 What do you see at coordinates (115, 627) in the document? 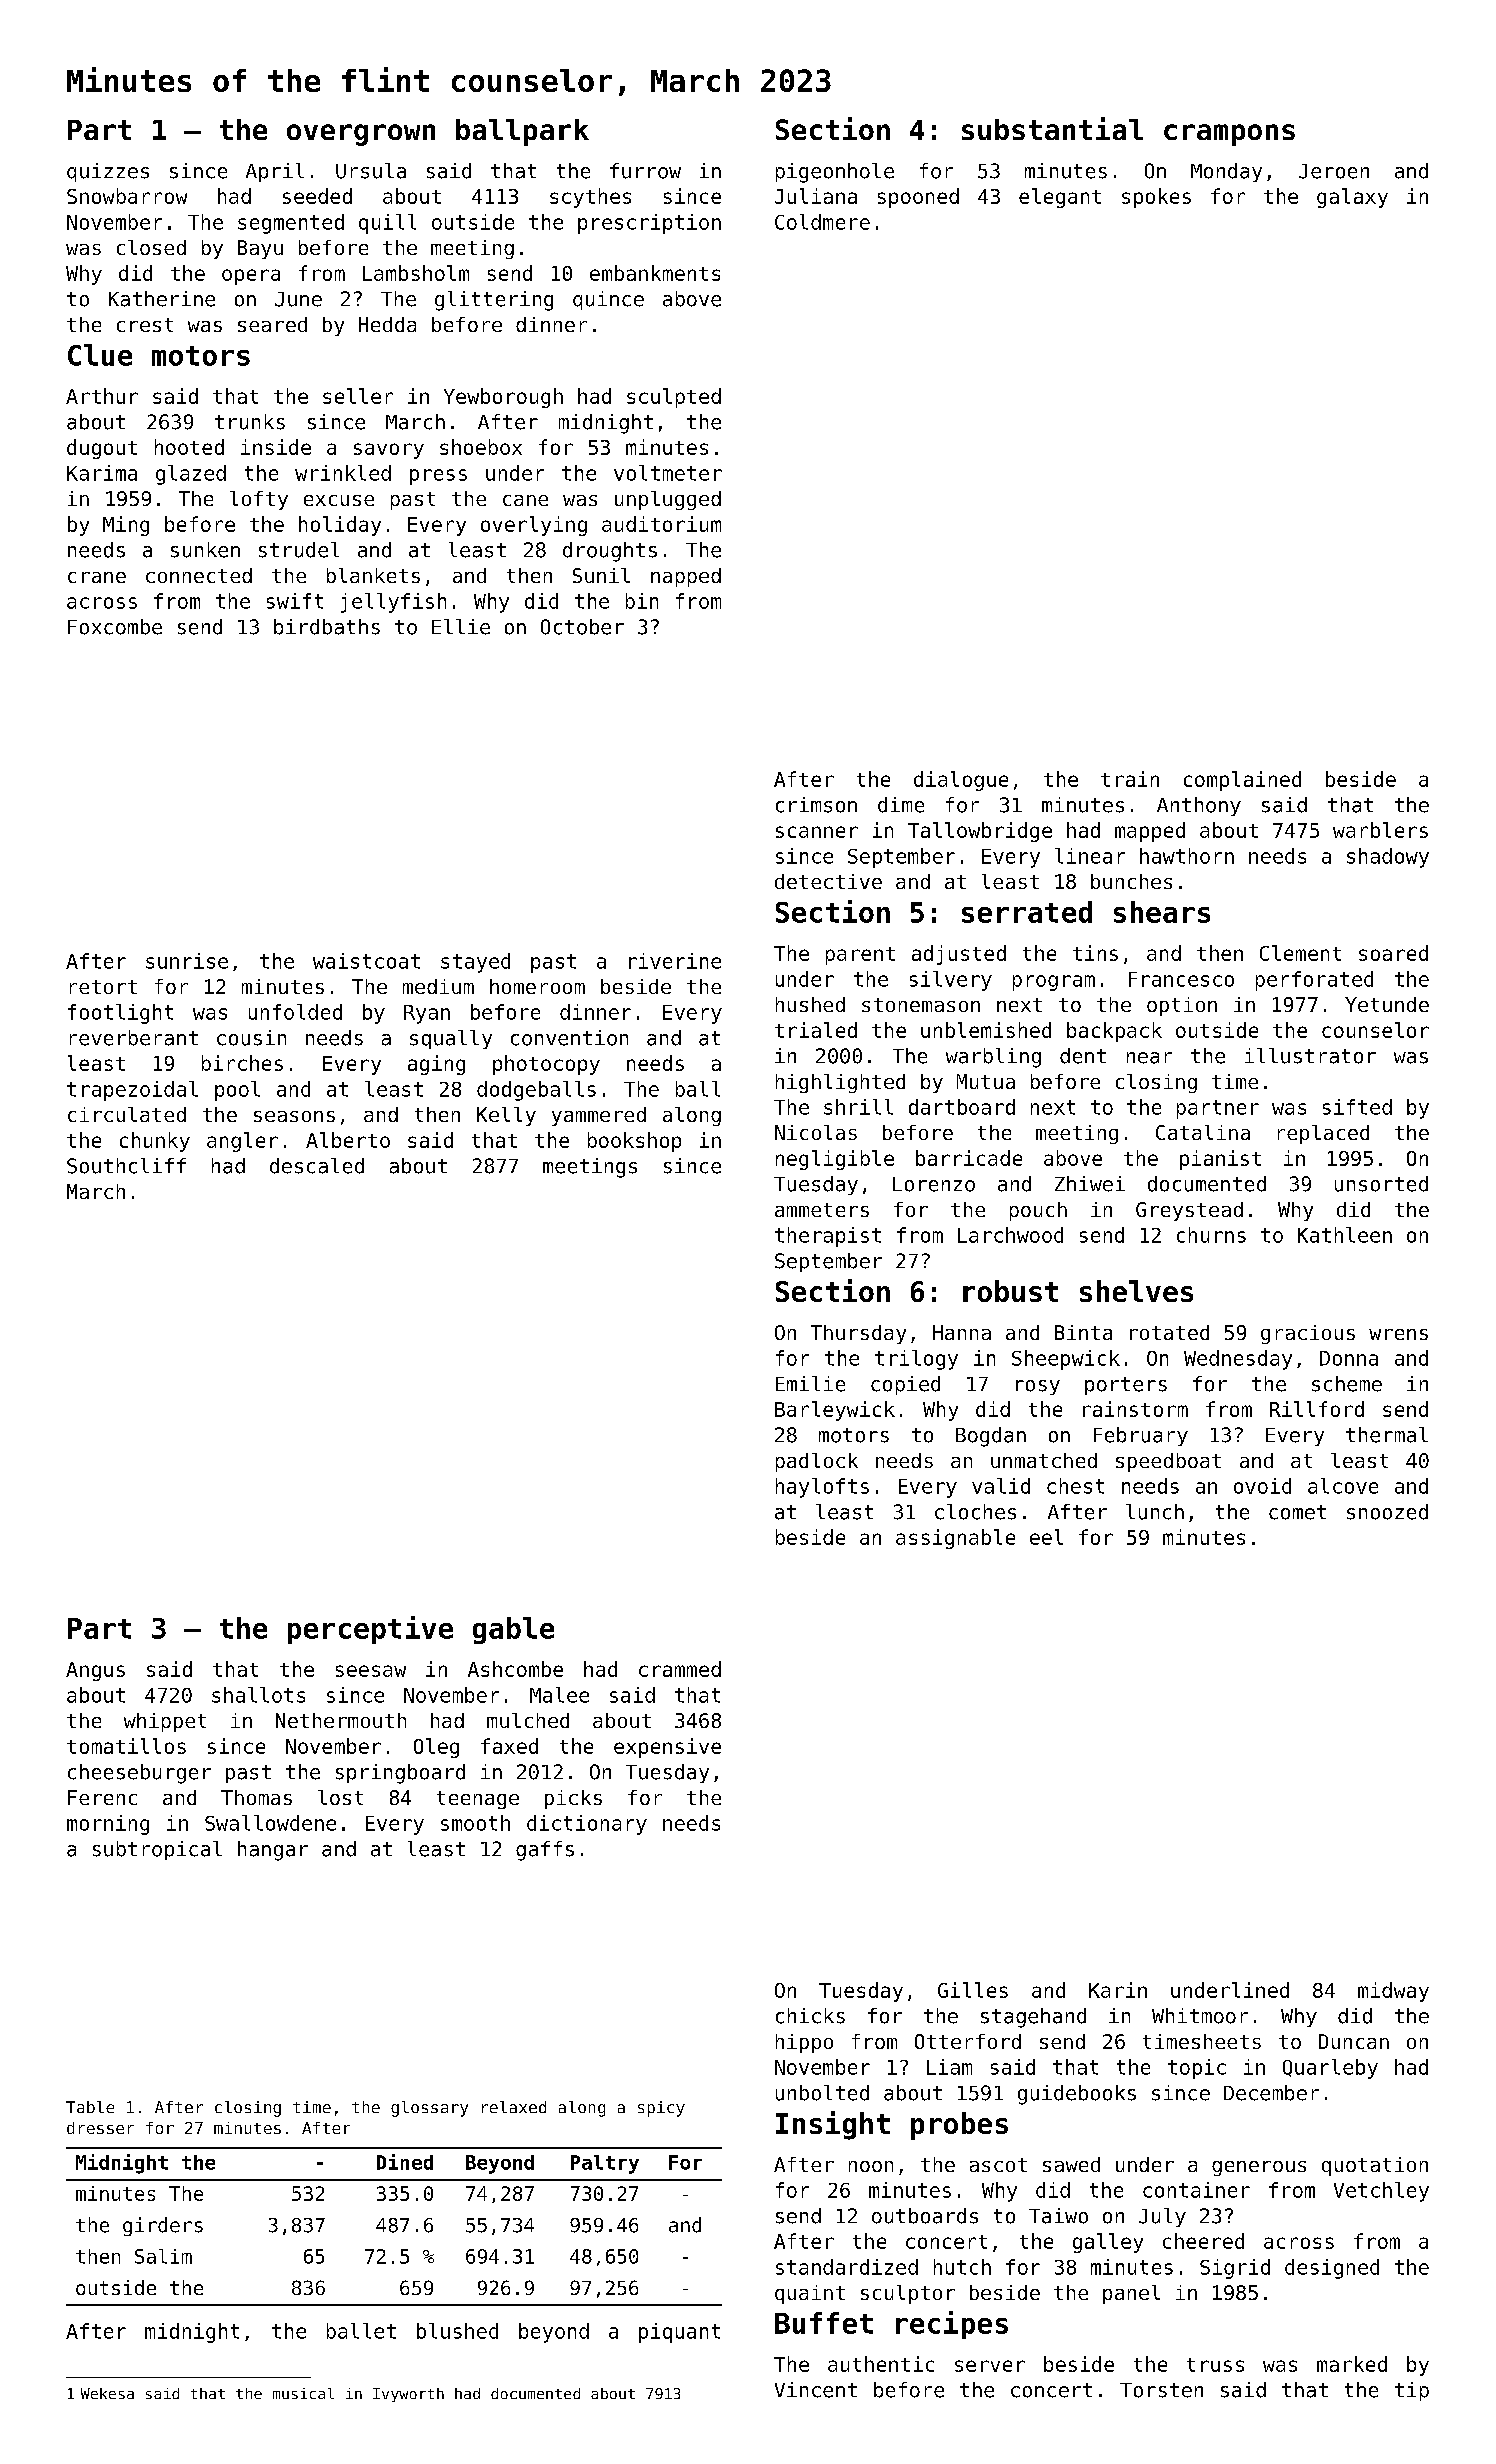
I see `Foxcombe` at bounding box center [115, 627].
